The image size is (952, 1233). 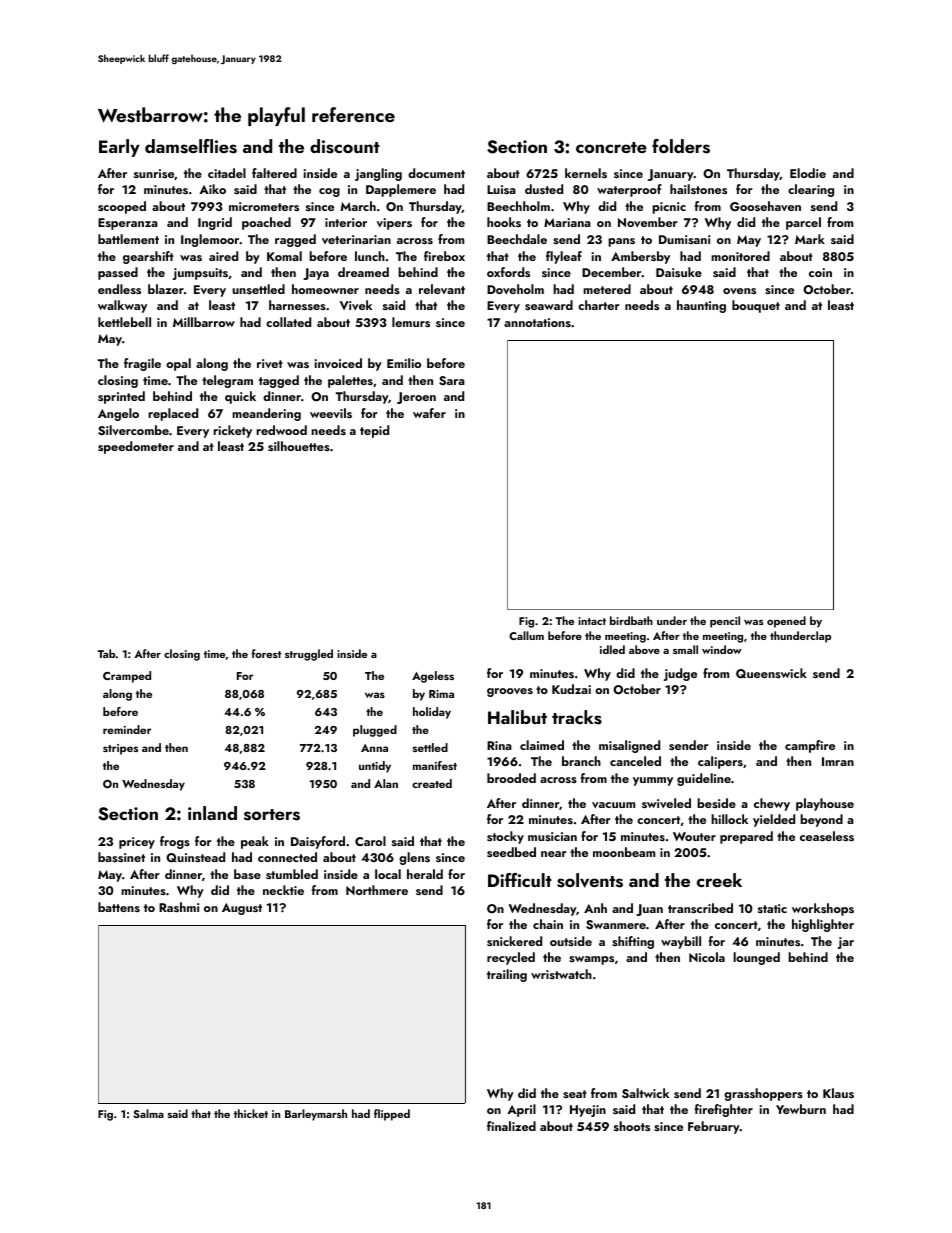 I want to click on chain, so click(x=548, y=924).
